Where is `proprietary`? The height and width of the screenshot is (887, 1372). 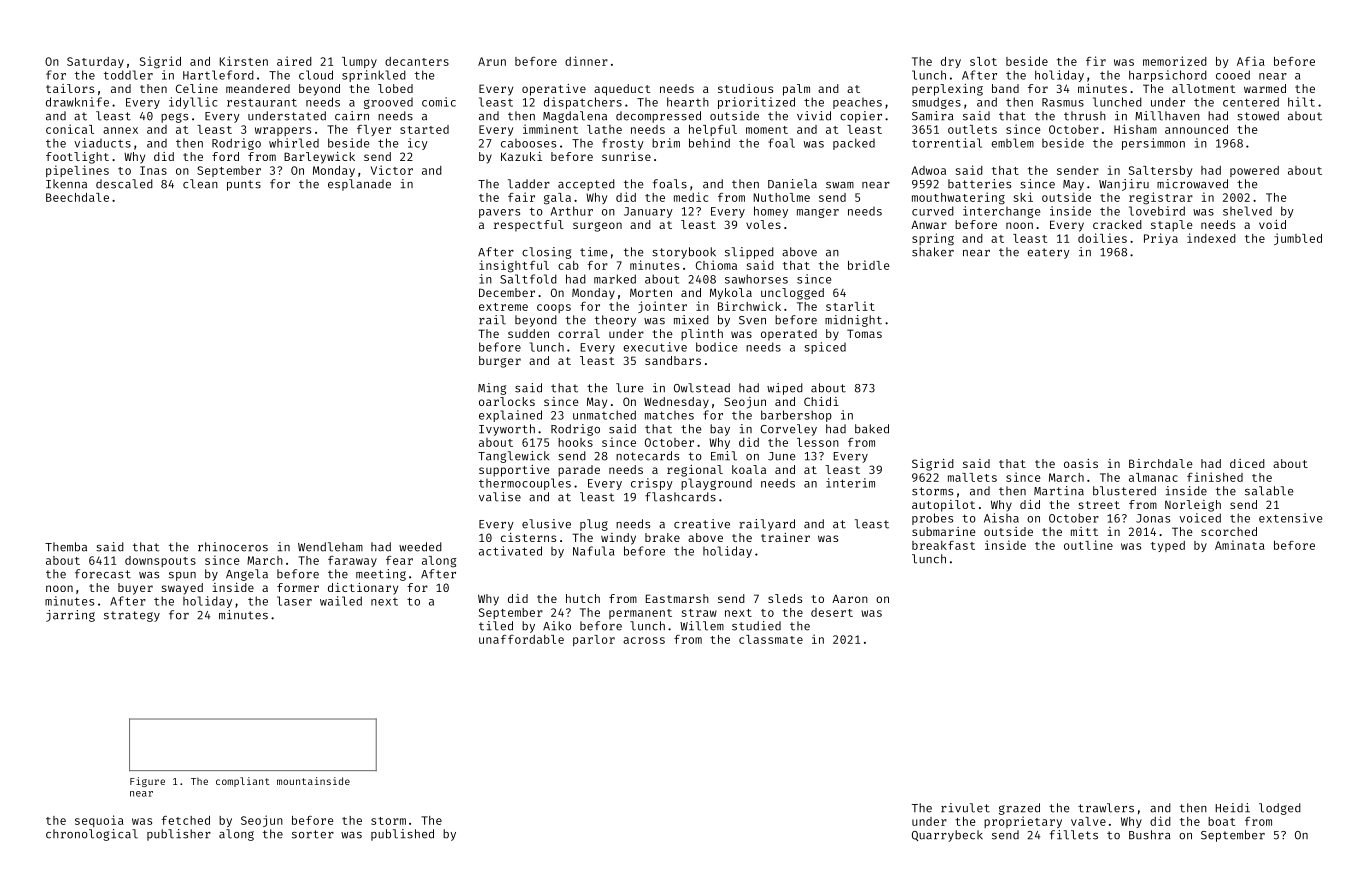 proprietary is located at coordinates (1023, 822).
